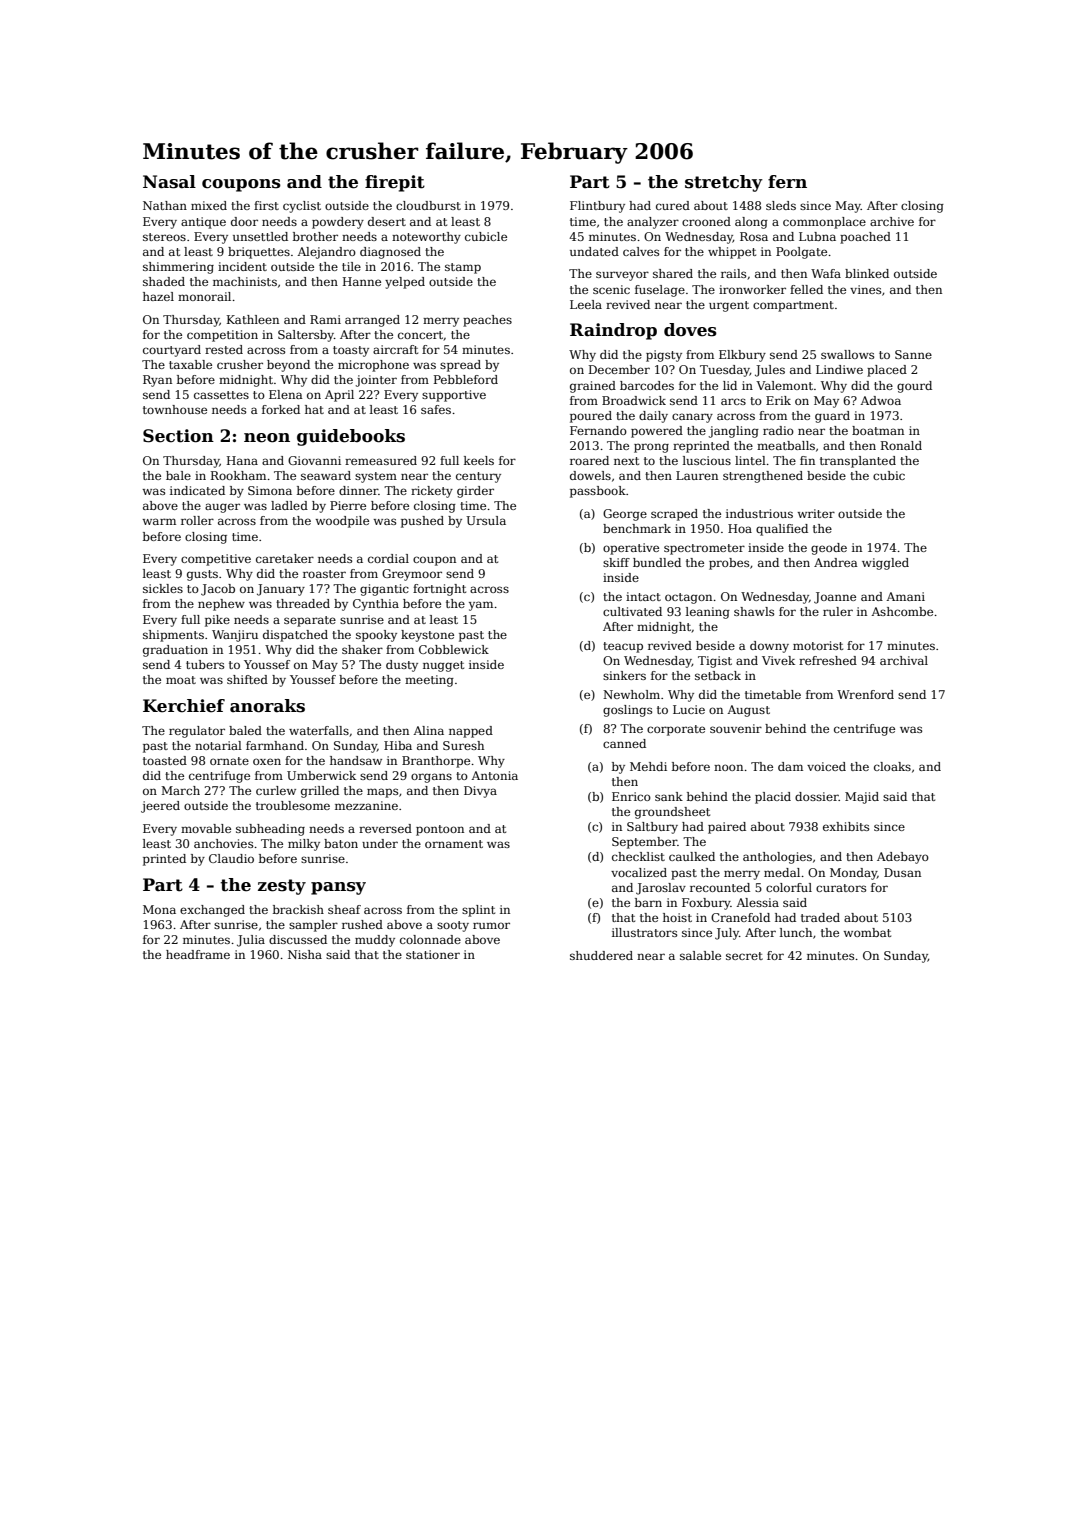  Describe the element at coordinates (430, 939) in the screenshot. I see `colonnade` at that location.
